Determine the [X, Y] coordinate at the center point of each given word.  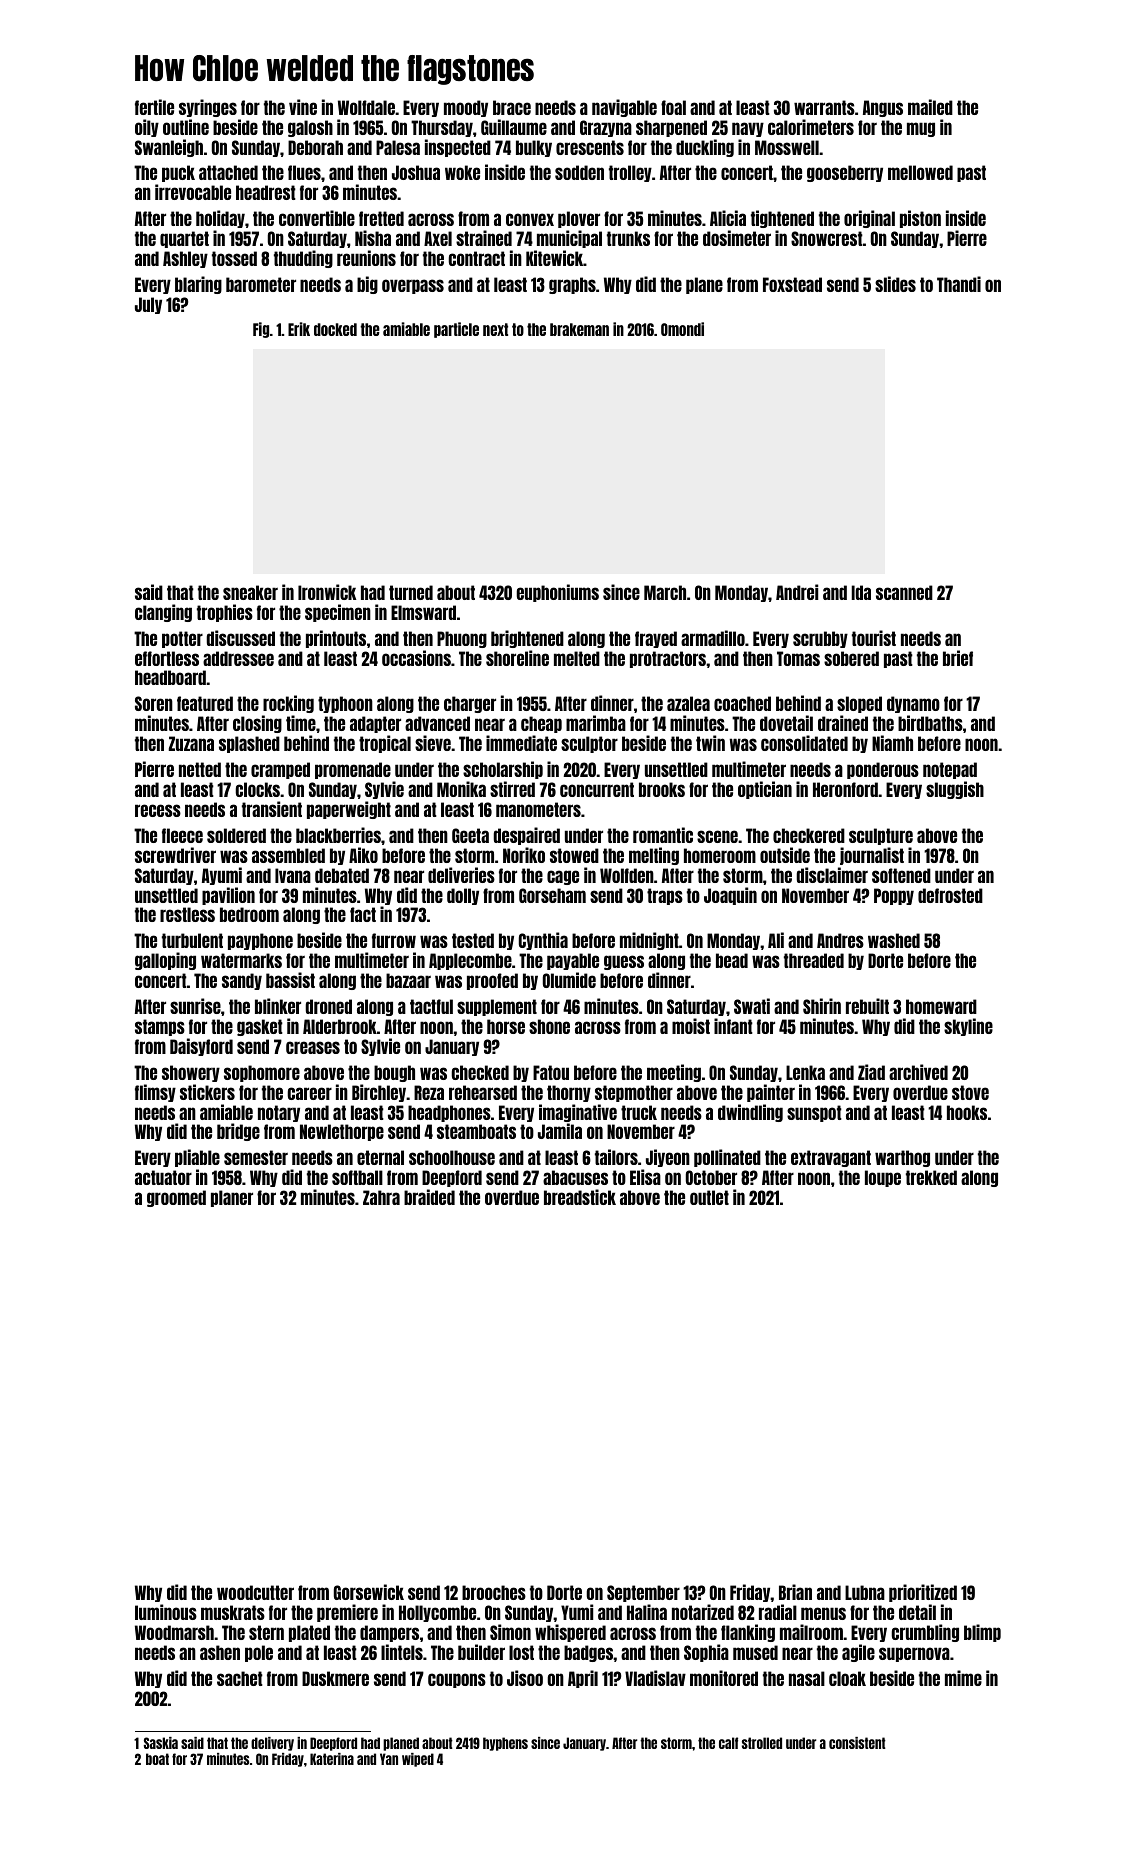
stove [970, 1092]
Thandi [959, 284]
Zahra [381, 1197]
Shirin [822, 1006]
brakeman [579, 329]
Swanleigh [169, 148]
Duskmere [335, 1678]
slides [895, 284]
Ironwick [327, 592]
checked [480, 1072]
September [643, 1593]
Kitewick [554, 258]
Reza [429, 1092]
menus [823, 1613]
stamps [160, 1027]
